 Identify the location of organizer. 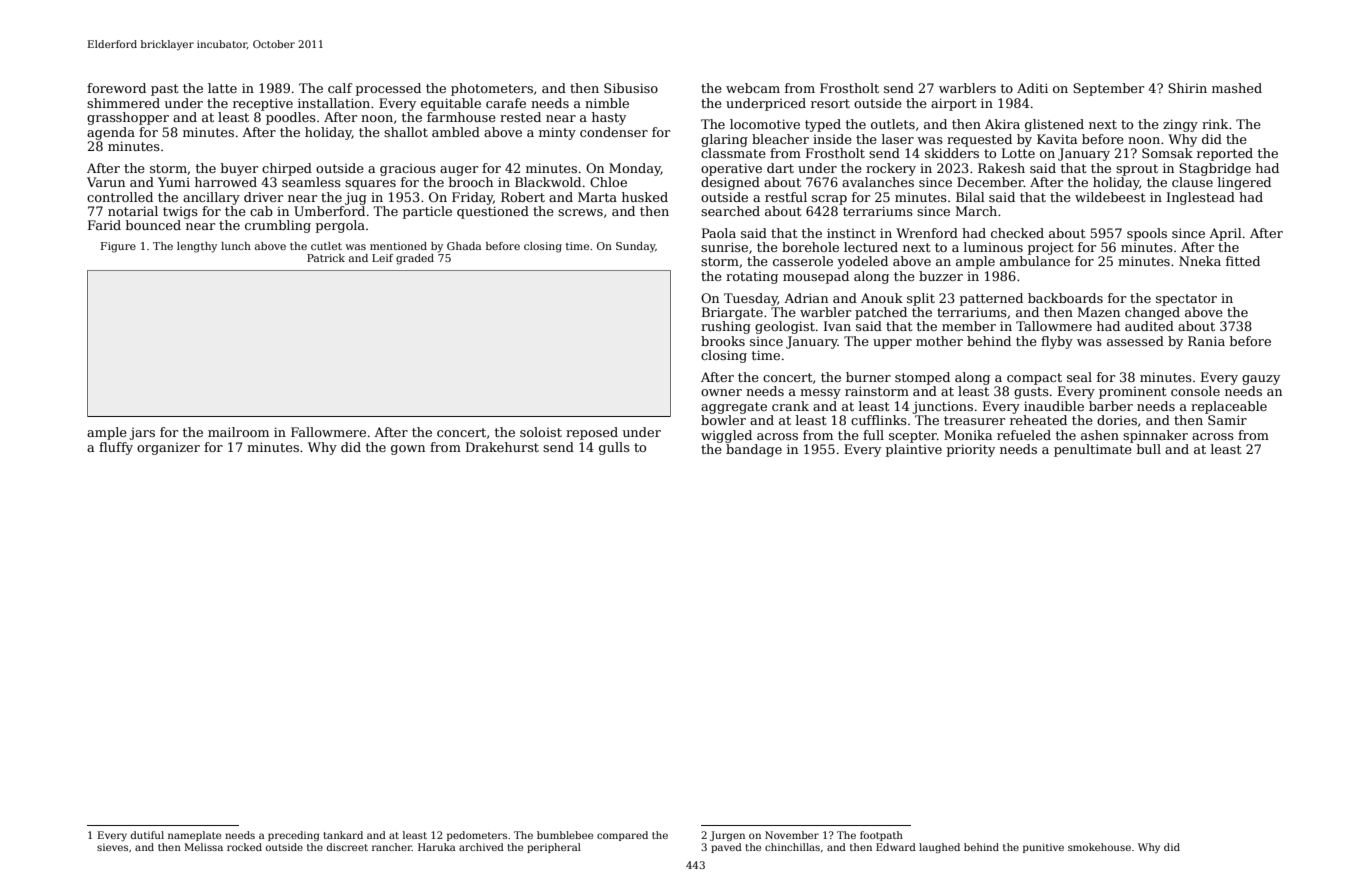
(168, 449).
